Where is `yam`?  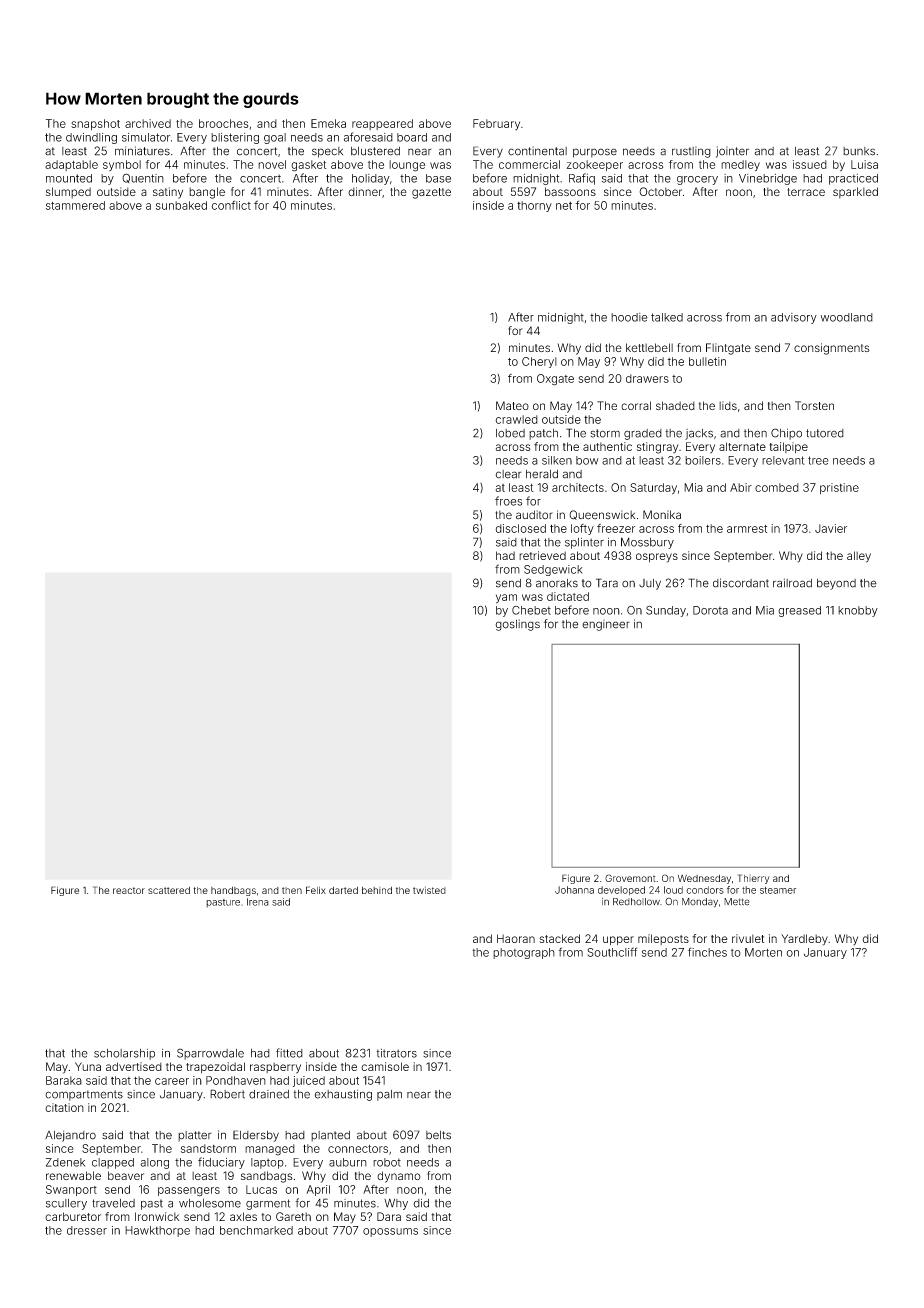 yam is located at coordinates (506, 599).
